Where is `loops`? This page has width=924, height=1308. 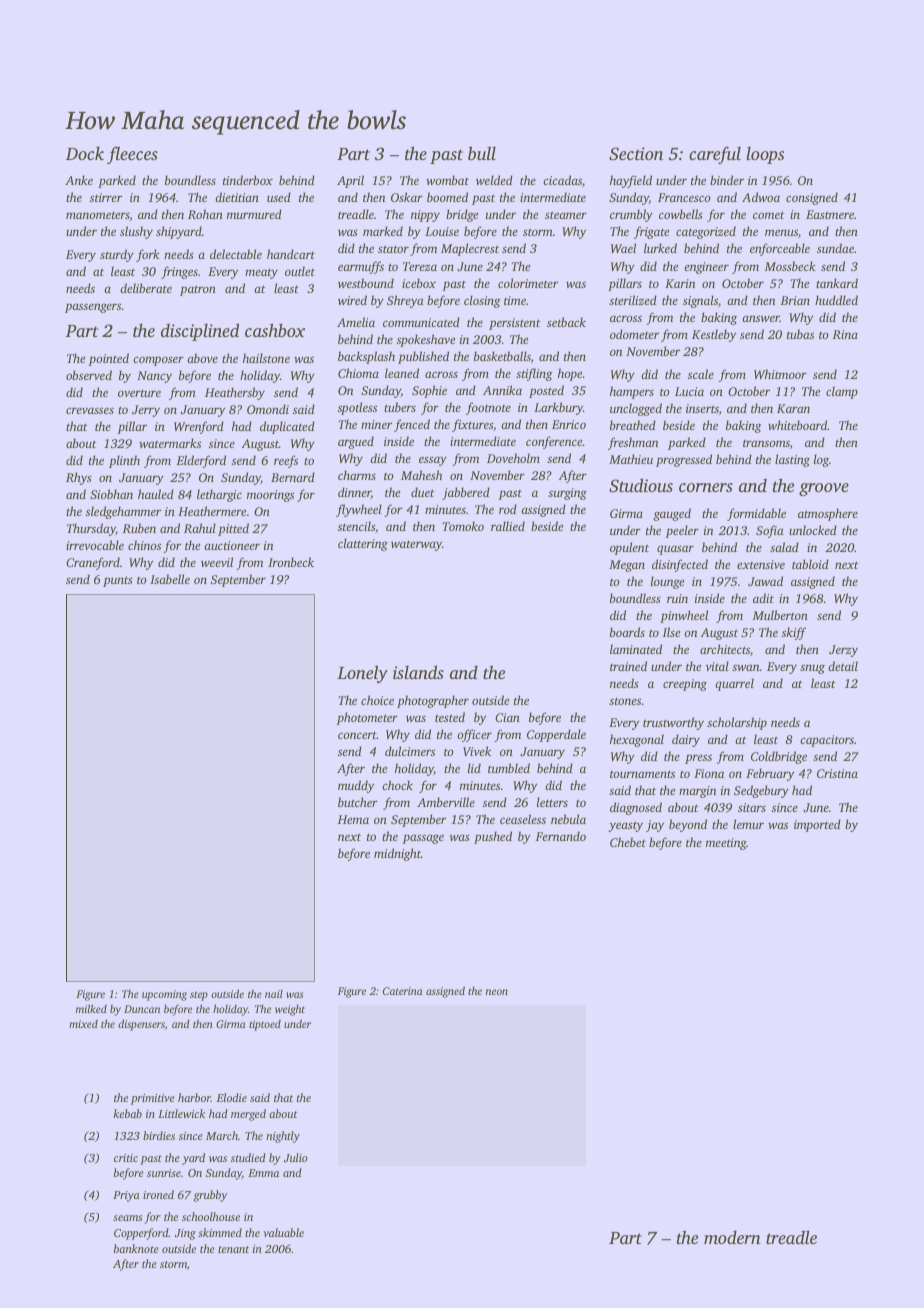
loops is located at coordinates (765, 155).
